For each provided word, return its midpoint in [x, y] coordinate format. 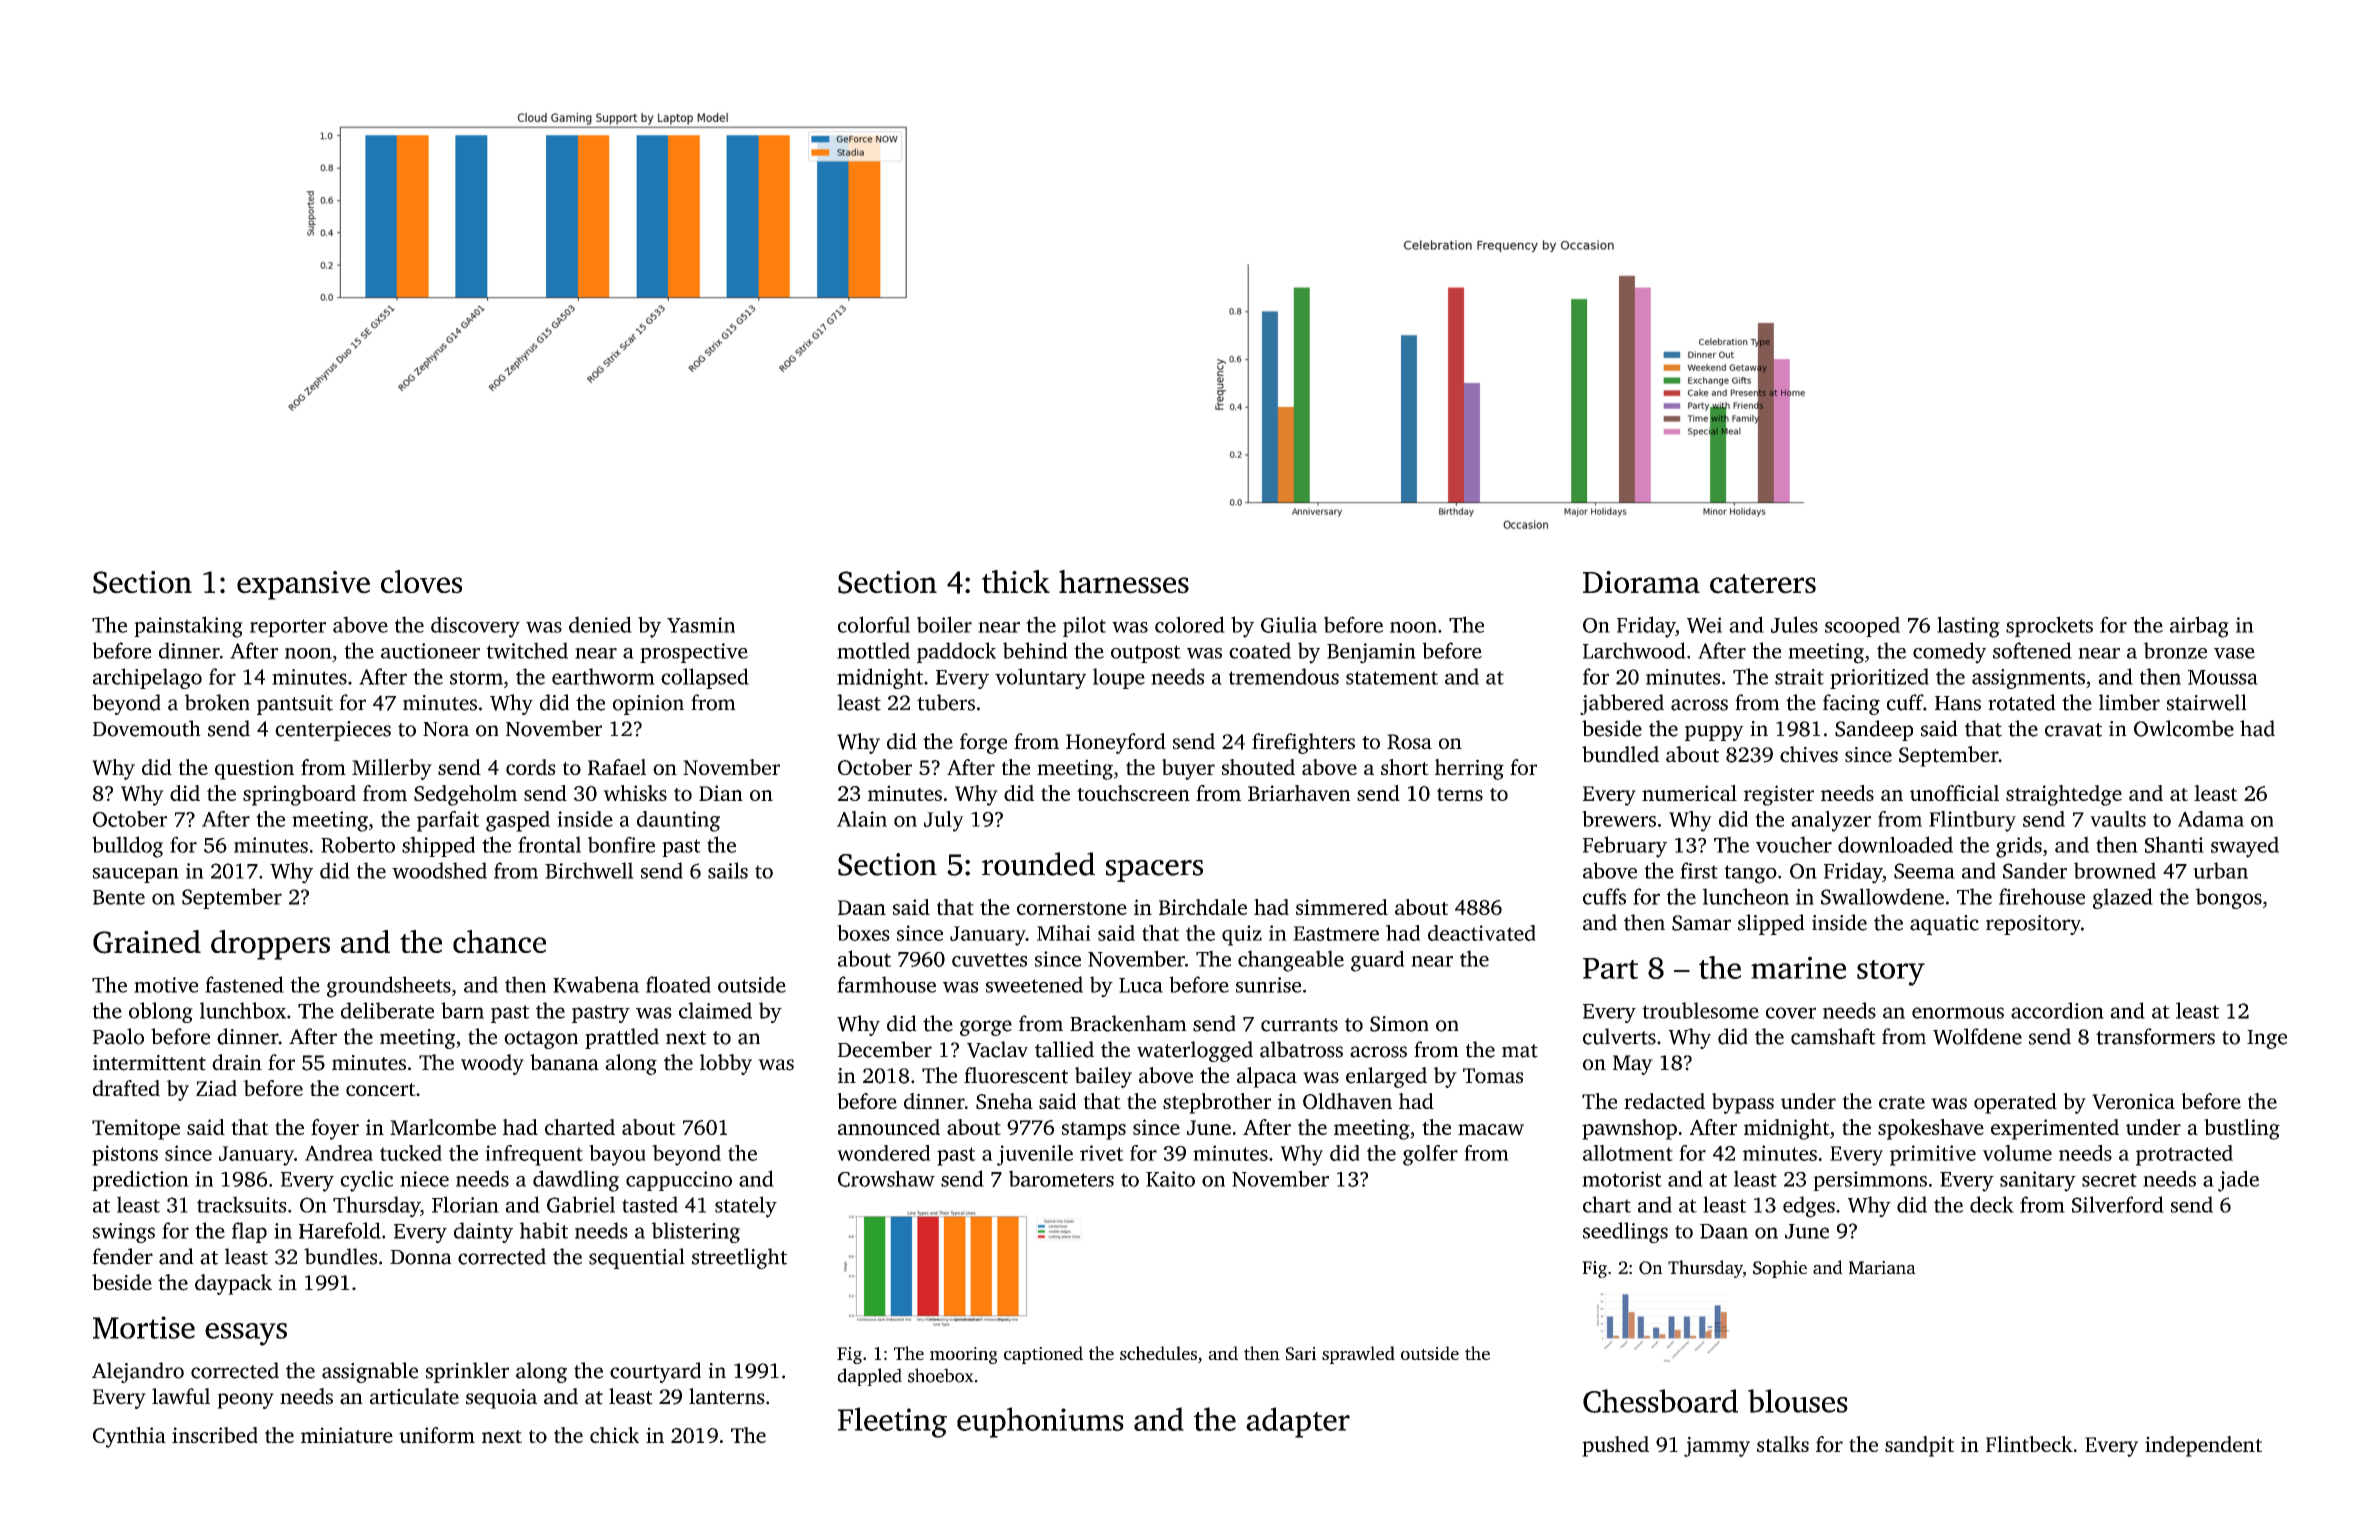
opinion [648, 705]
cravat [2073, 730]
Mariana [1882, 1267]
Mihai [1064, 933]
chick [614, 1435]
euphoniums [1040, 1422]
